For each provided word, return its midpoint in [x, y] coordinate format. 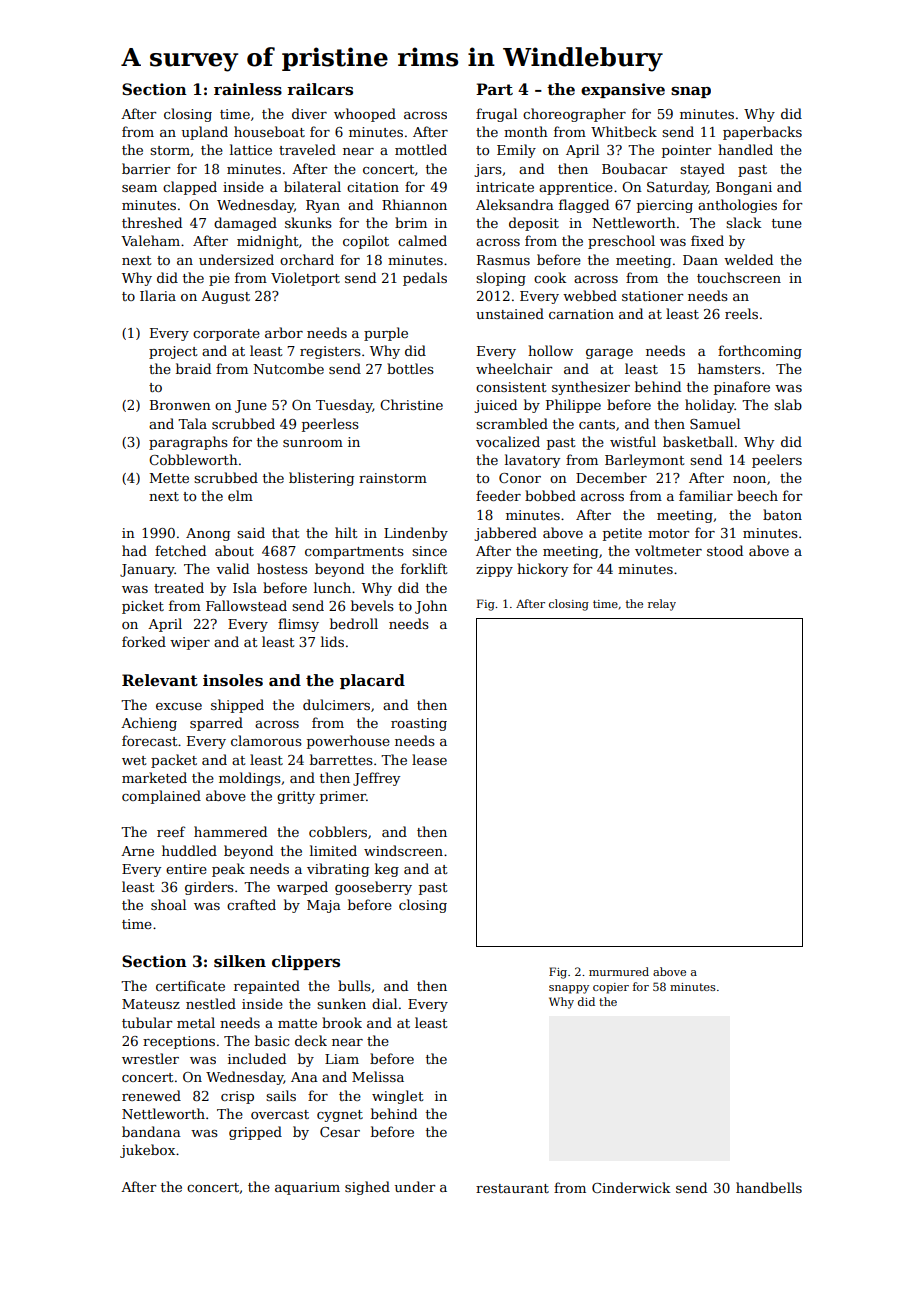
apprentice [576, 188]
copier [611, 988]
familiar [706, 495]
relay [662, 605]
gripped [255, 1133]
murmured [619, 971]
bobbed [550, 495]
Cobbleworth [193, 459]
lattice [251, 149]
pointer [686, 151]
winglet [397, 1097]
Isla [245, 587]
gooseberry [373, 888]
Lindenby [416, 534]
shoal [168, 904]
